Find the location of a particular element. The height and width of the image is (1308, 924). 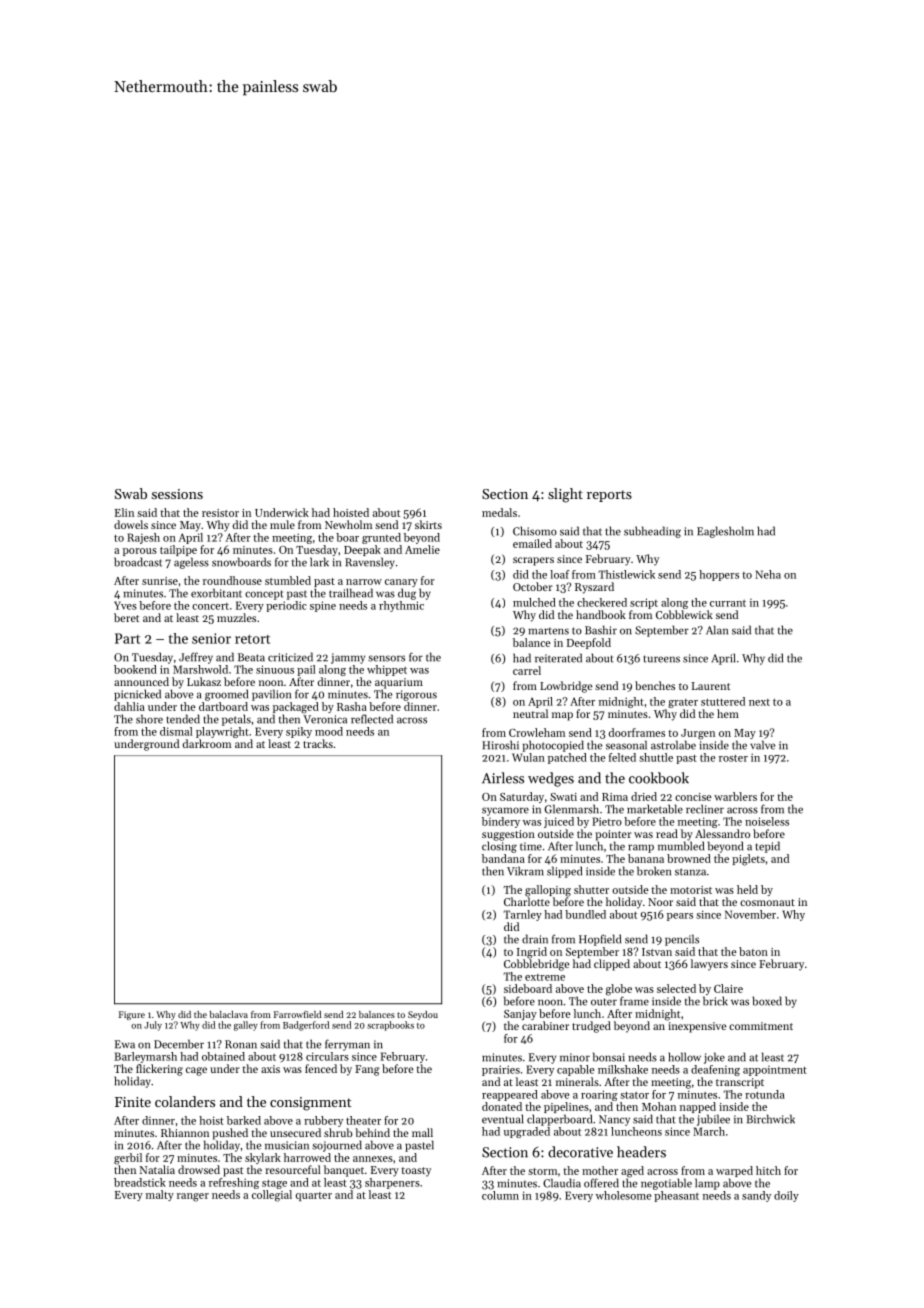

martens is located at coordinates (549, 631).
